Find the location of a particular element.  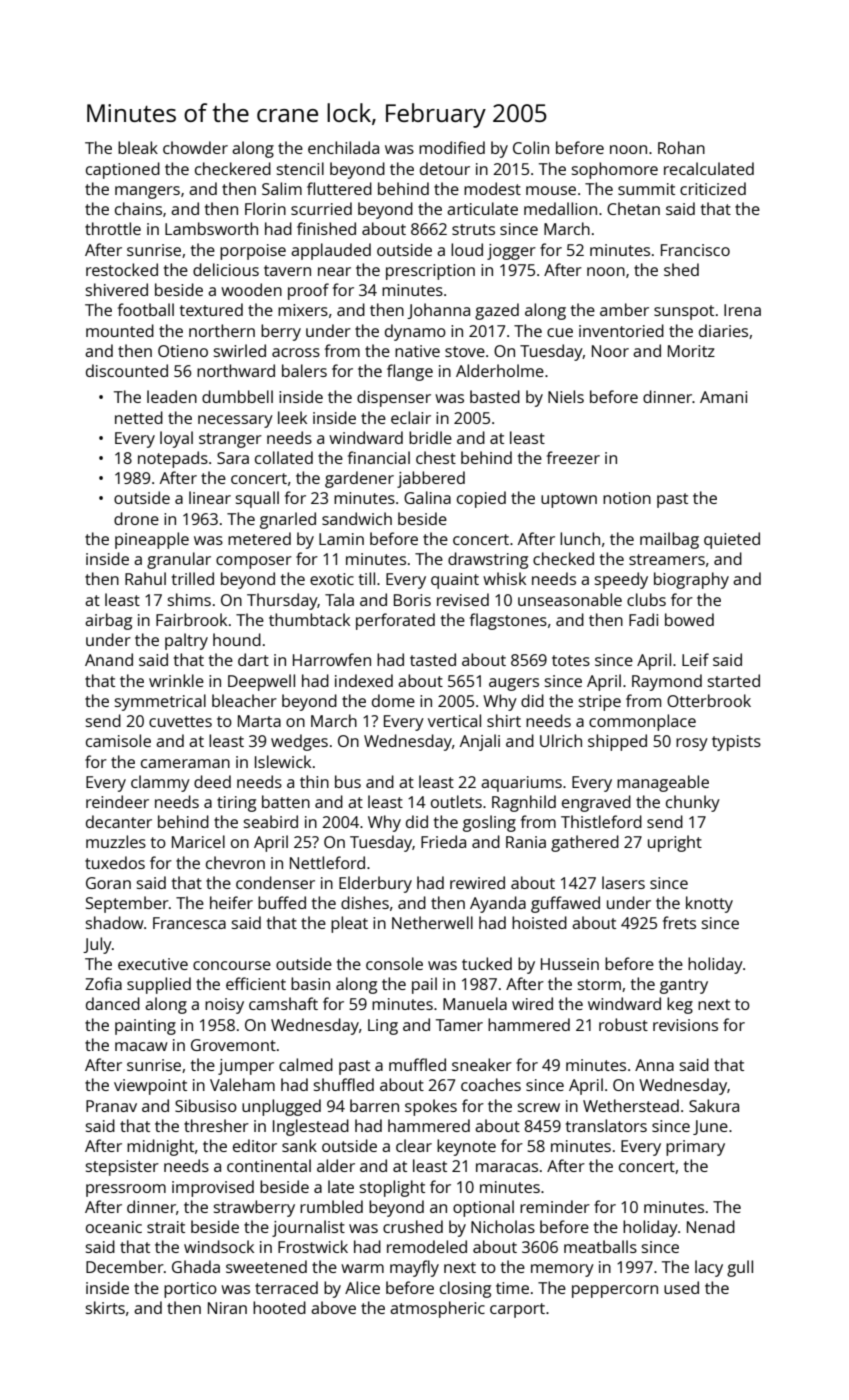

Lambsworth is located at coordinates (211, 228).
